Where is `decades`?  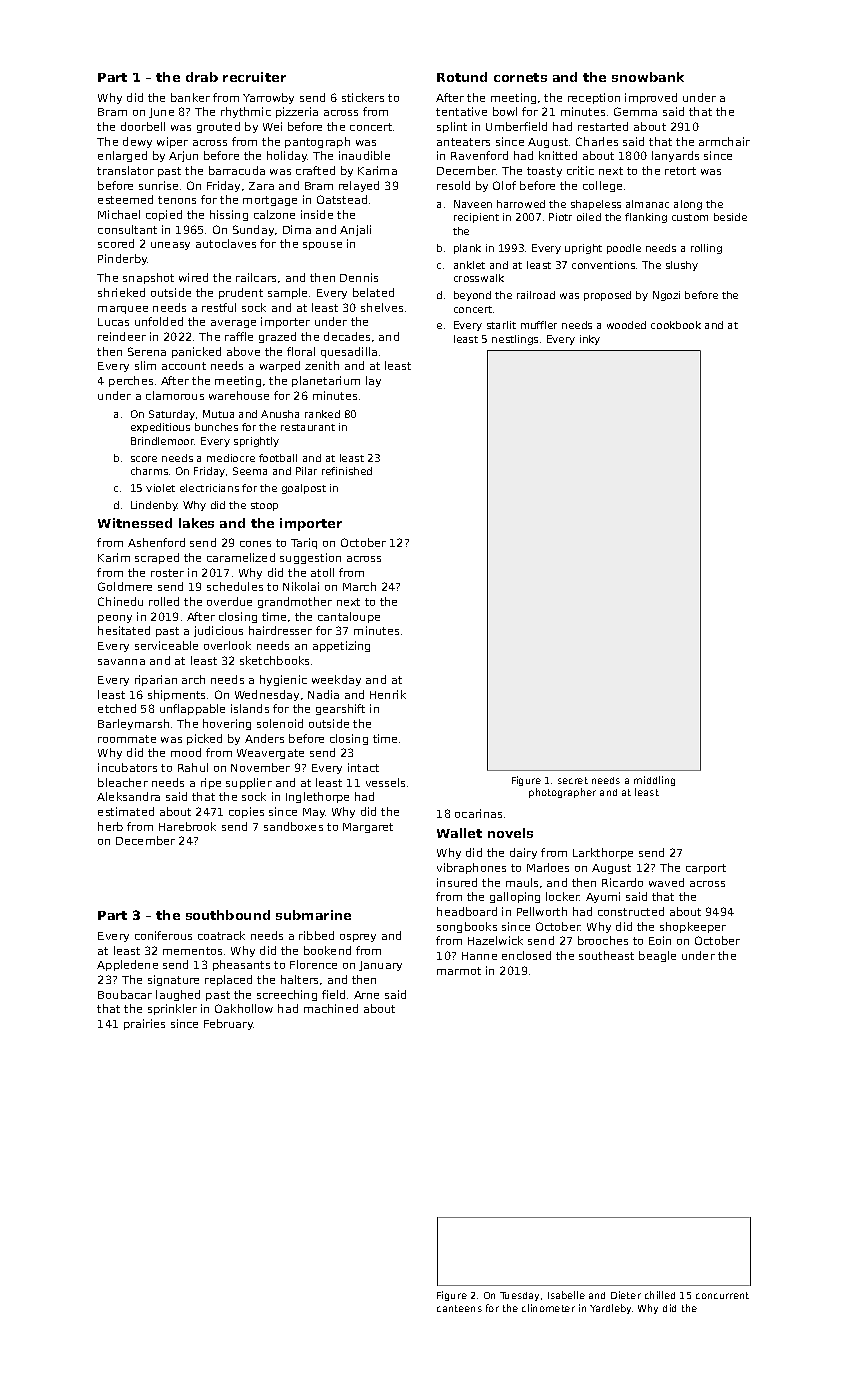
decades is located at coordinates (347, 336).
